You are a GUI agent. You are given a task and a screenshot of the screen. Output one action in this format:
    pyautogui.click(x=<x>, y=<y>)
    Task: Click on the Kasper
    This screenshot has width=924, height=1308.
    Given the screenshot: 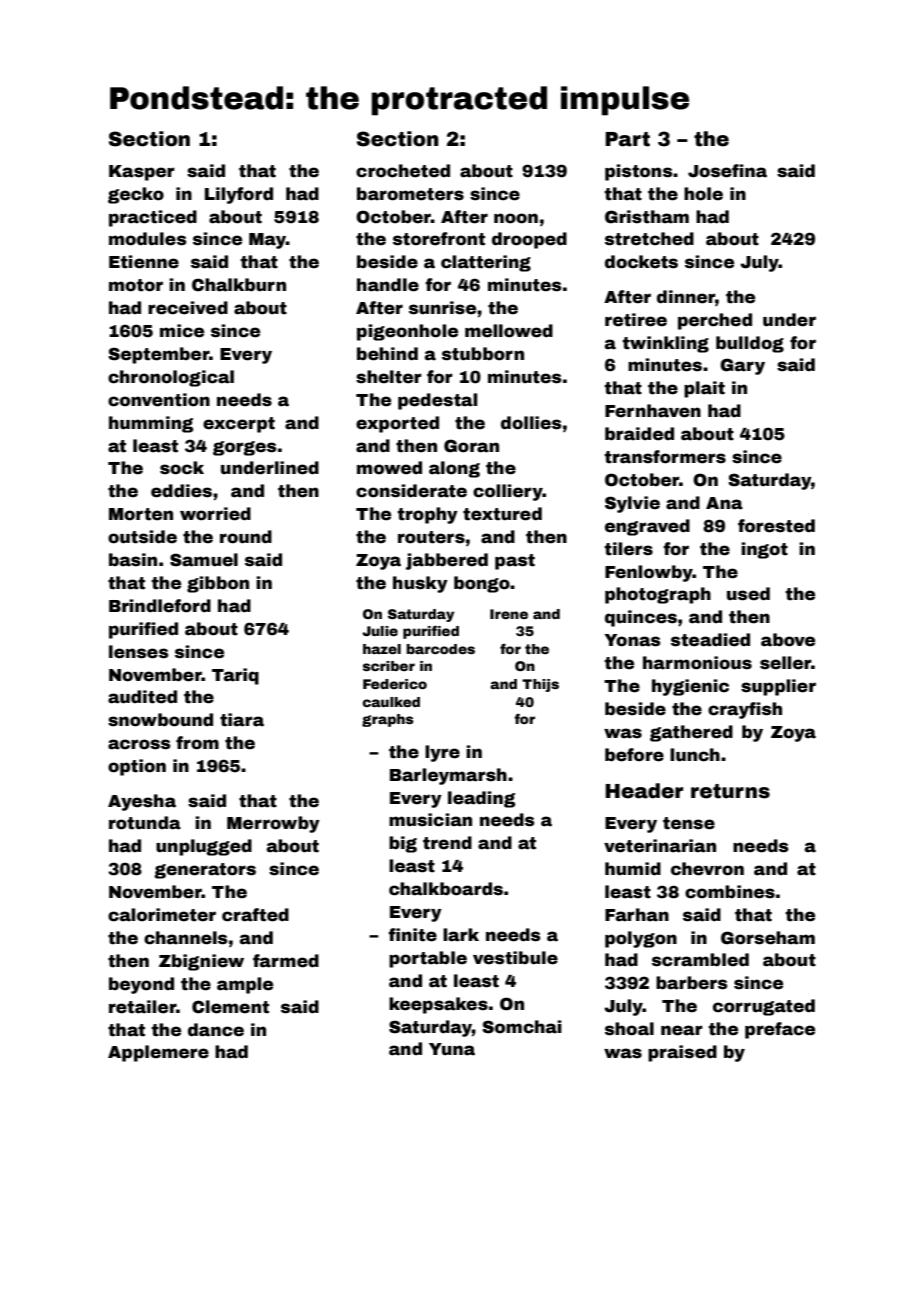 What is the action you would take?
    pyautogui.click(x=142, y=173)
